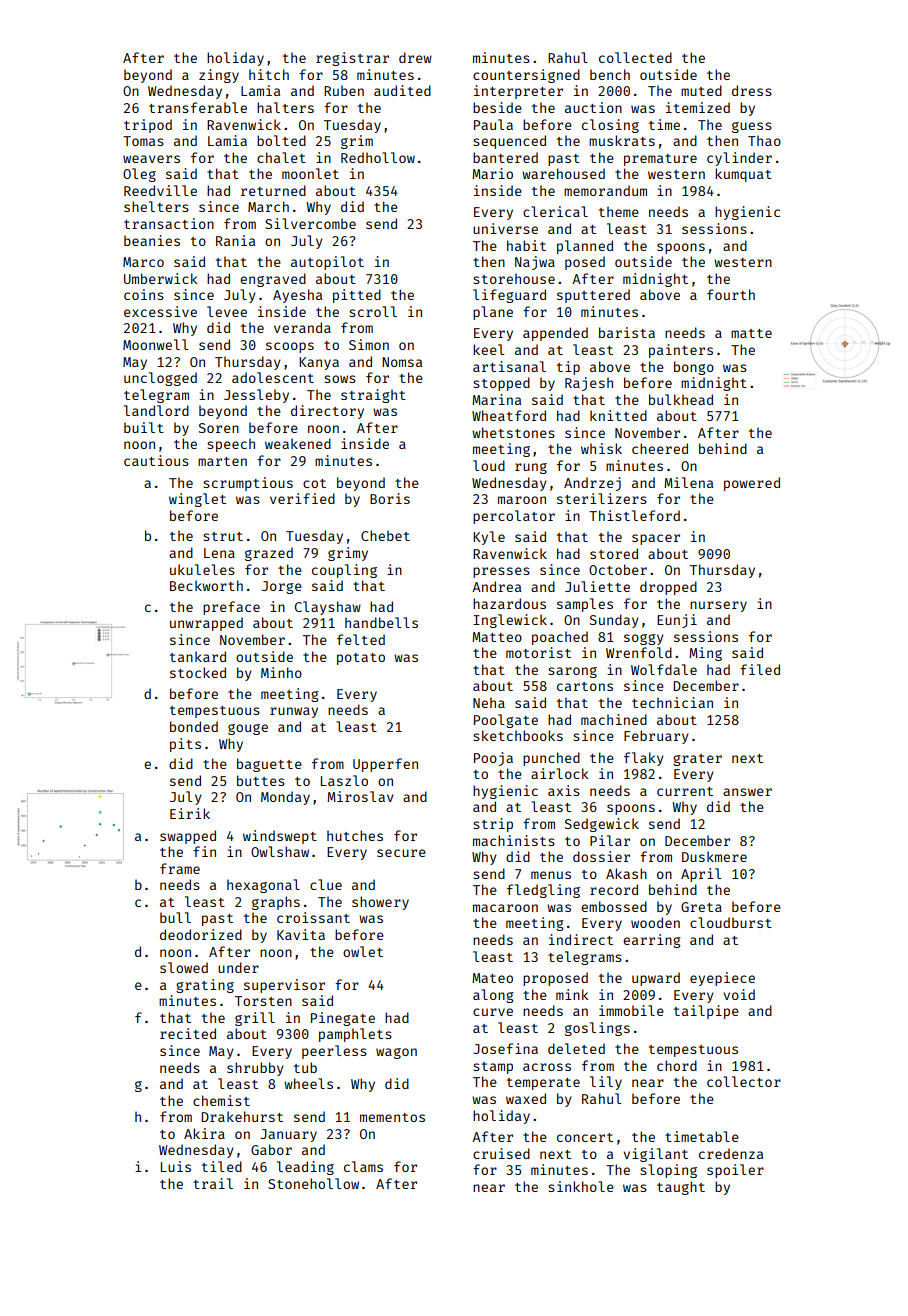 The image size is (908, 1316). I want to click on Eirik, so click(190, 813).
